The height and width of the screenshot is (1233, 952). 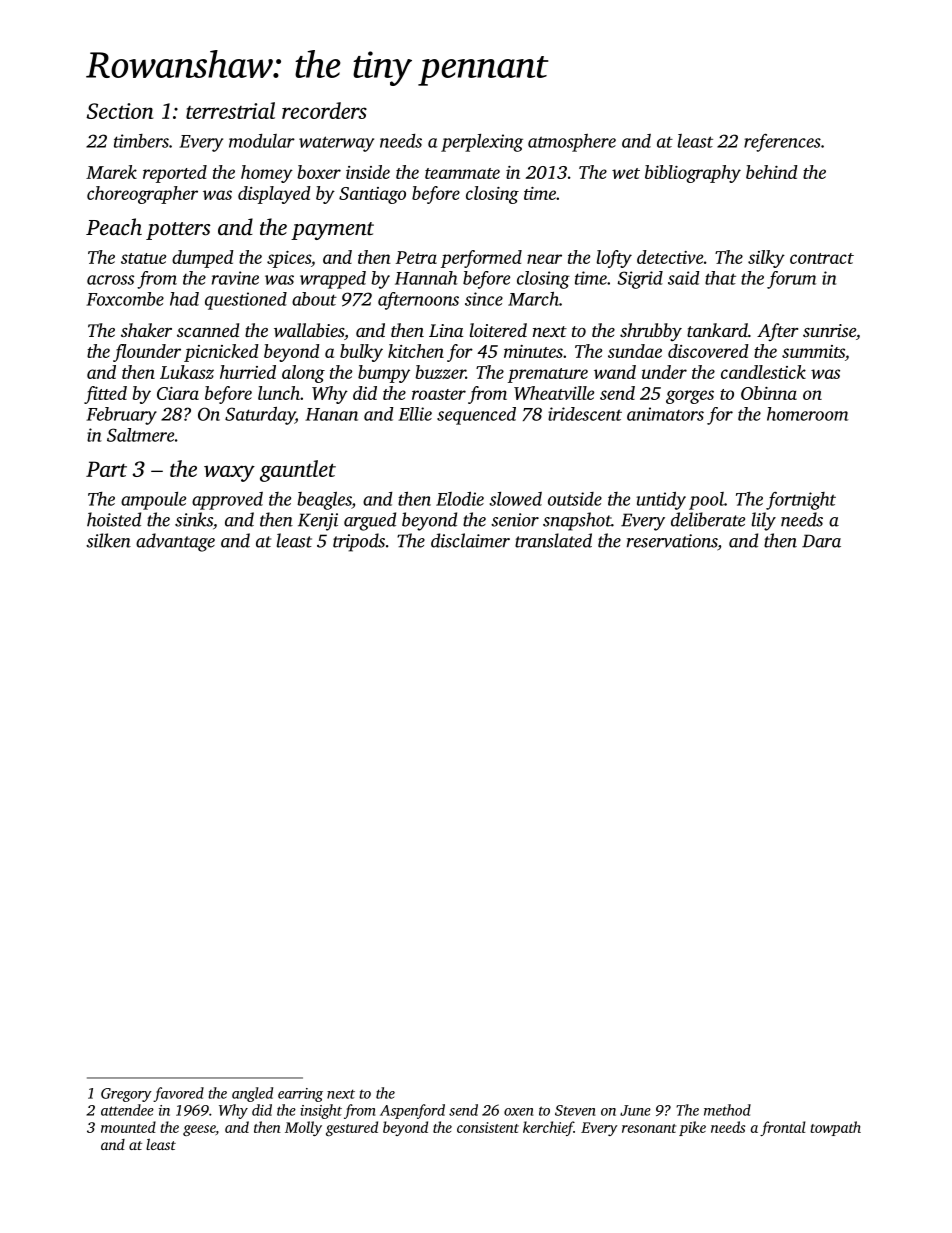 I want to click on Marek, so click(x=111, y=172).
